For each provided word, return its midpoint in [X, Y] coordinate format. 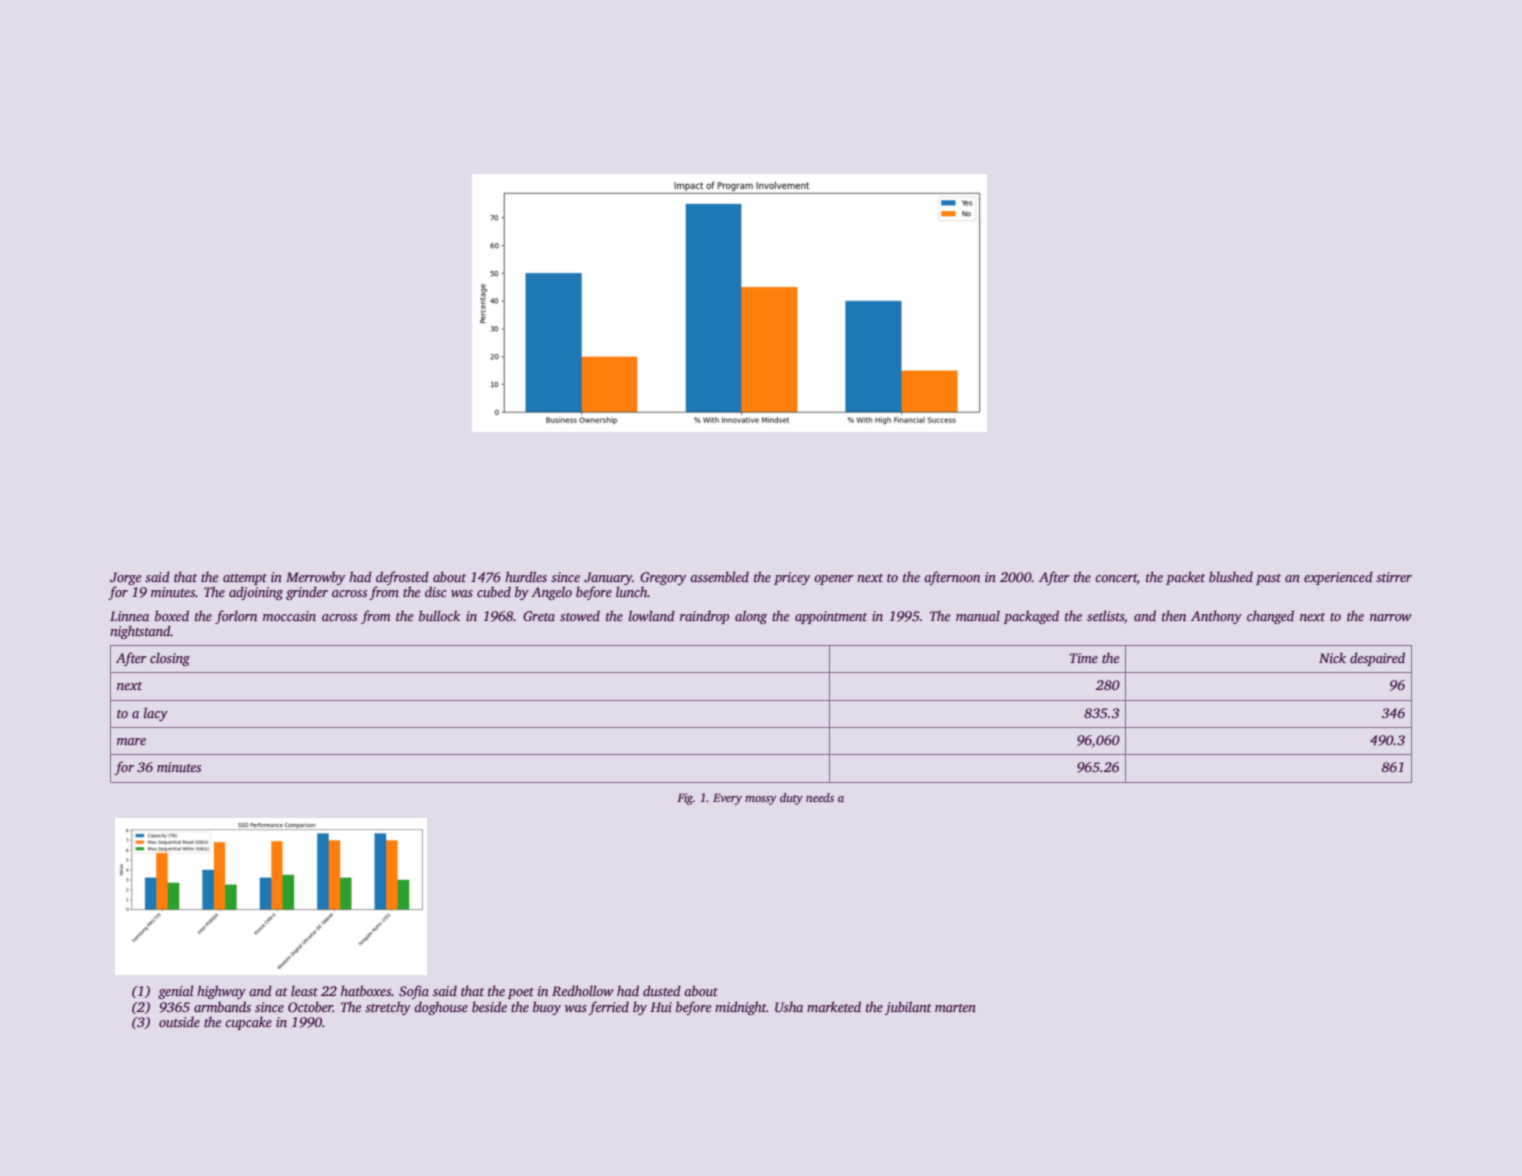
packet [1185, 578]
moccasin [289, 616]
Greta [539, 616]
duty [791, 799]
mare [131, 741]
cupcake [248, 1023]
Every [727, 799]
